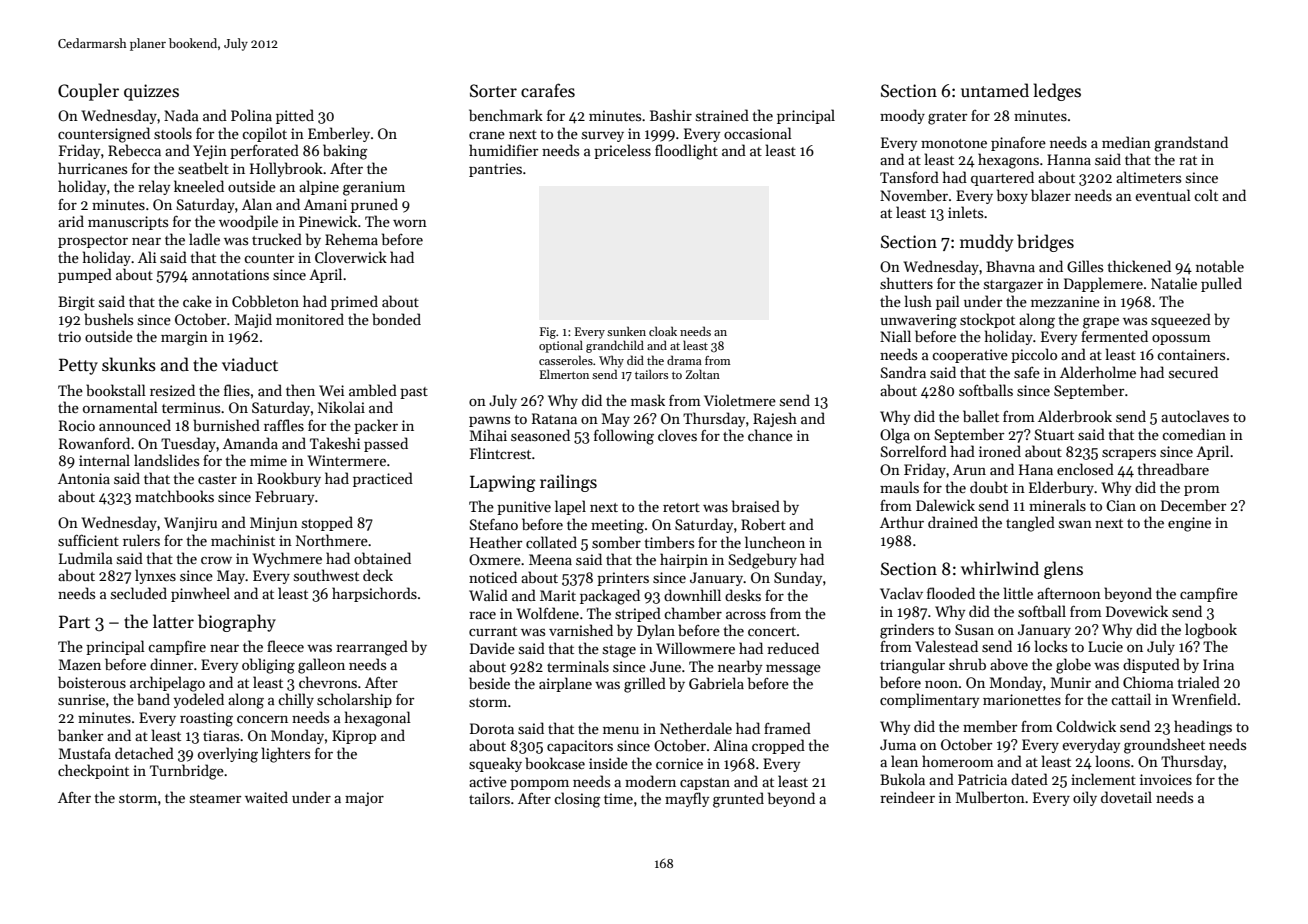  Describe the element at coordinates (274, 524) in the page. I see `Minjun` at that location.
